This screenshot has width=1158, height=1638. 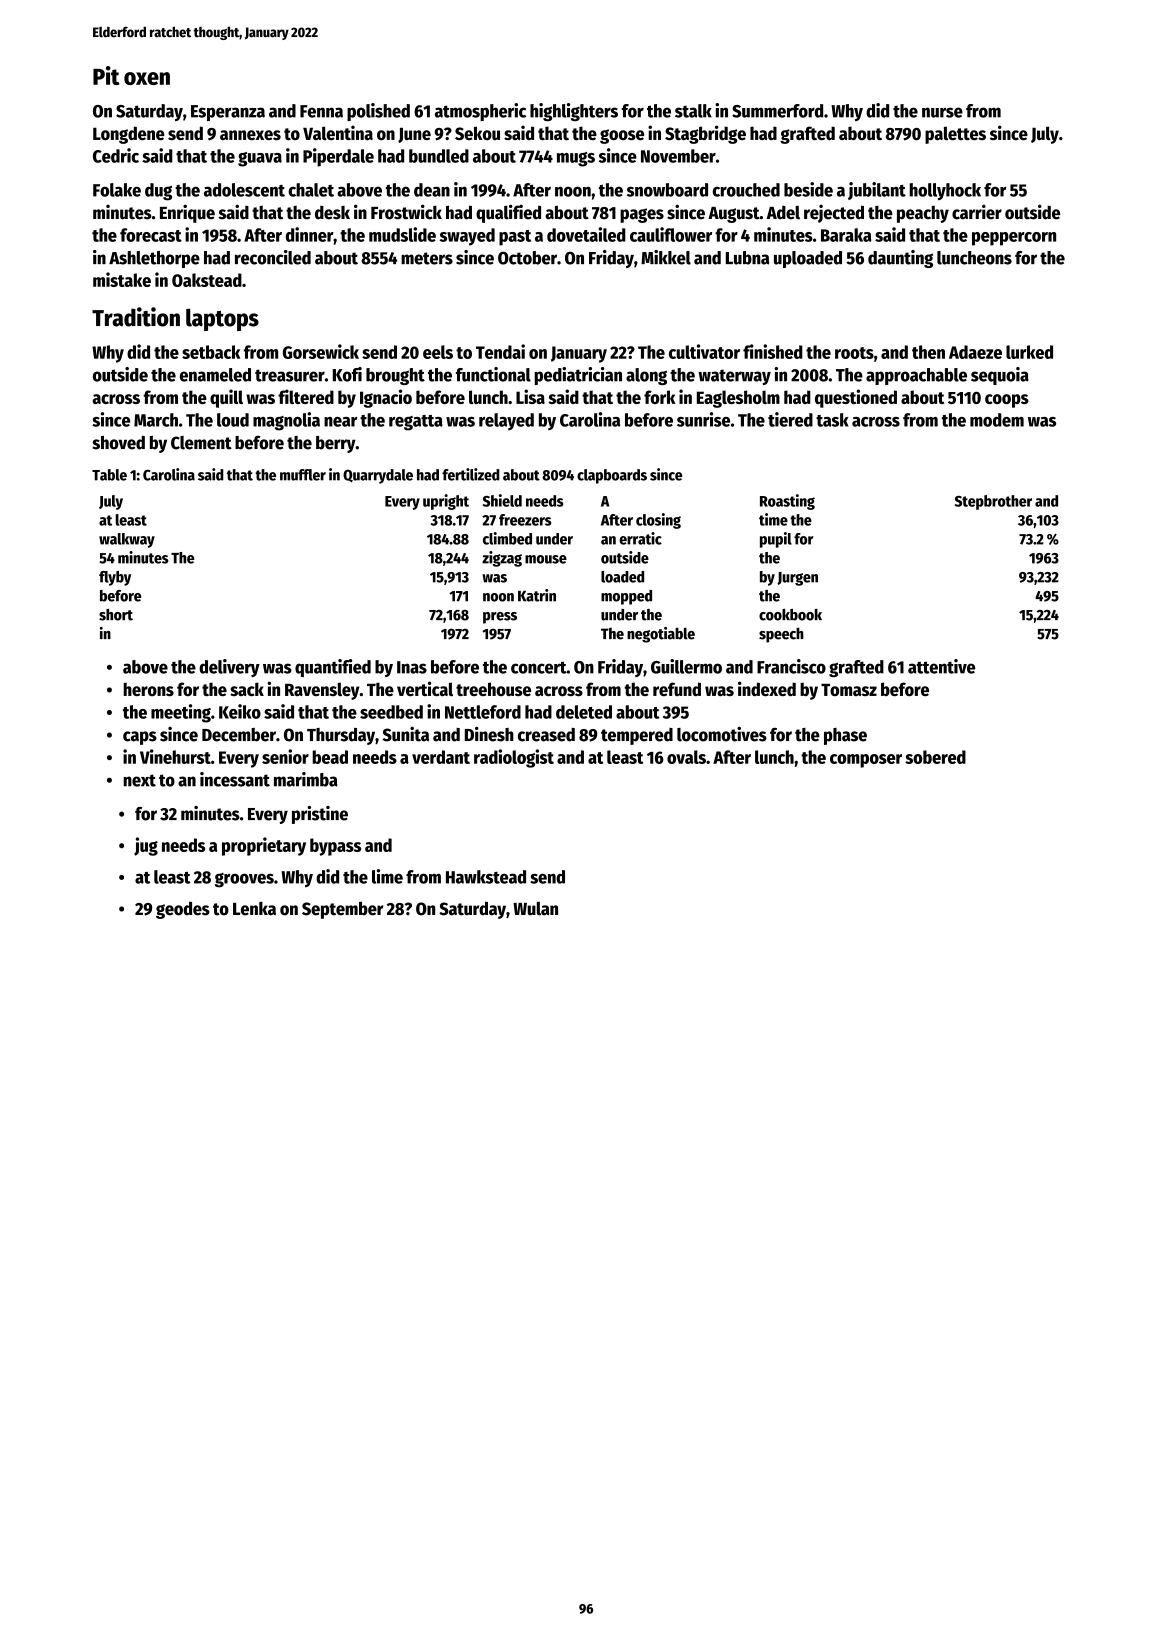 What do you see at coordinates (942, 112) in the screenshot?
I see `nurse` at bounding box center [942, 112].
